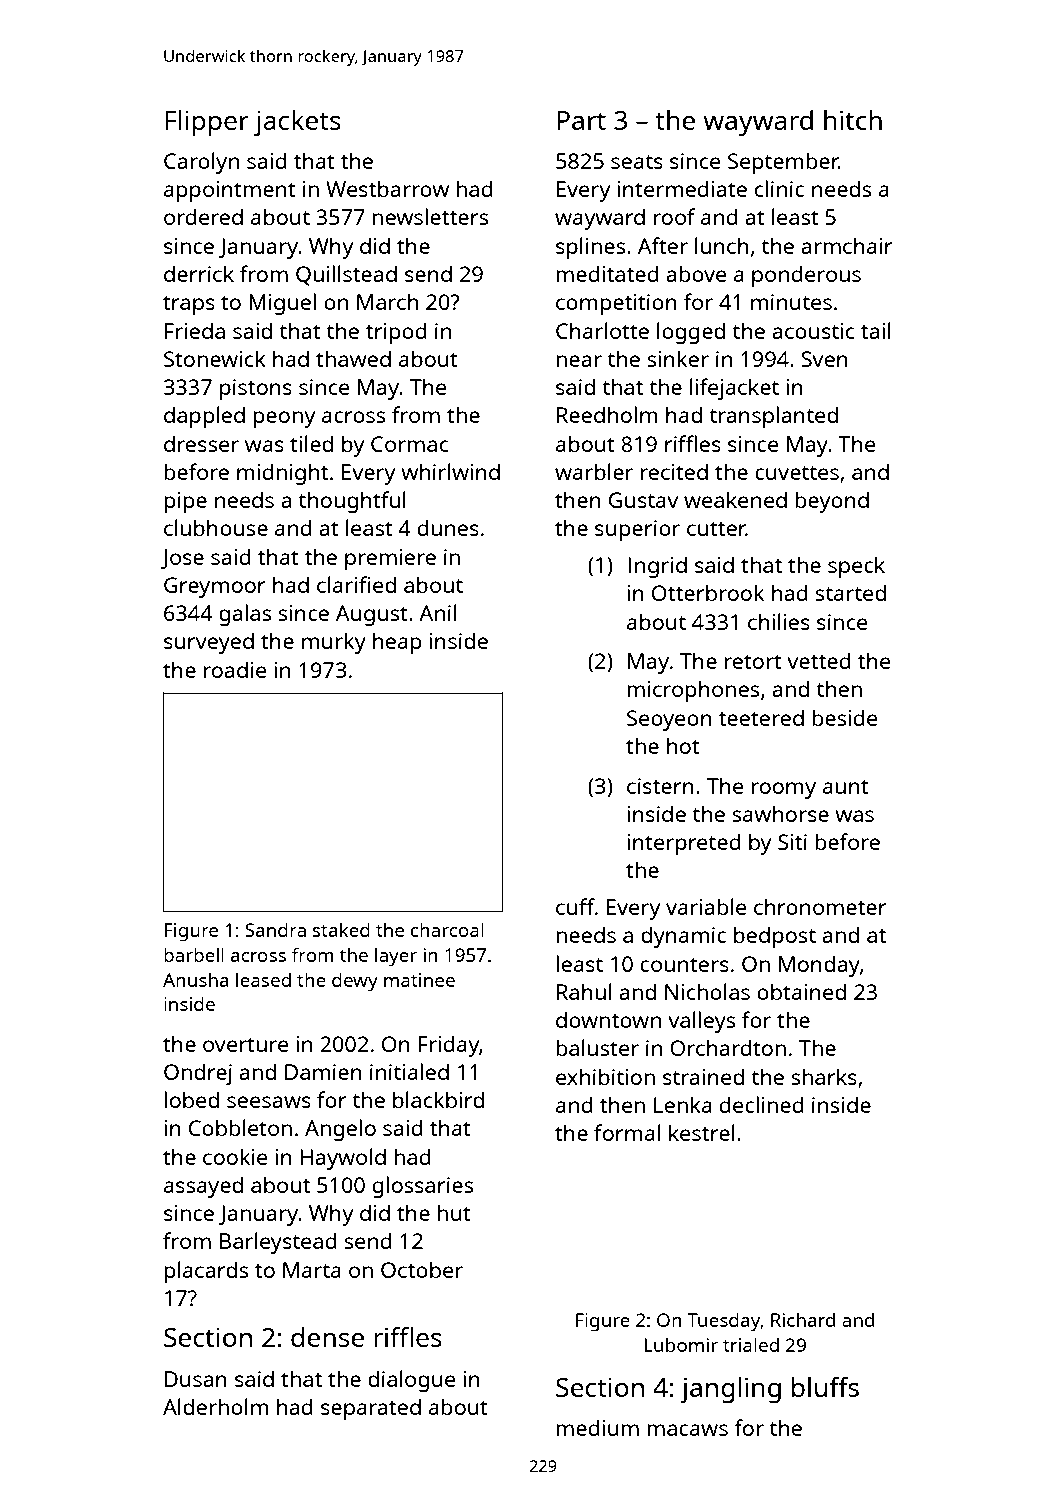 Image resolution: width=1058 pixels, height=1503 pixels. What do you see at coordinates (194, 954) in the screenshot?
I see `barbell` at bounding box center [194, 954].
